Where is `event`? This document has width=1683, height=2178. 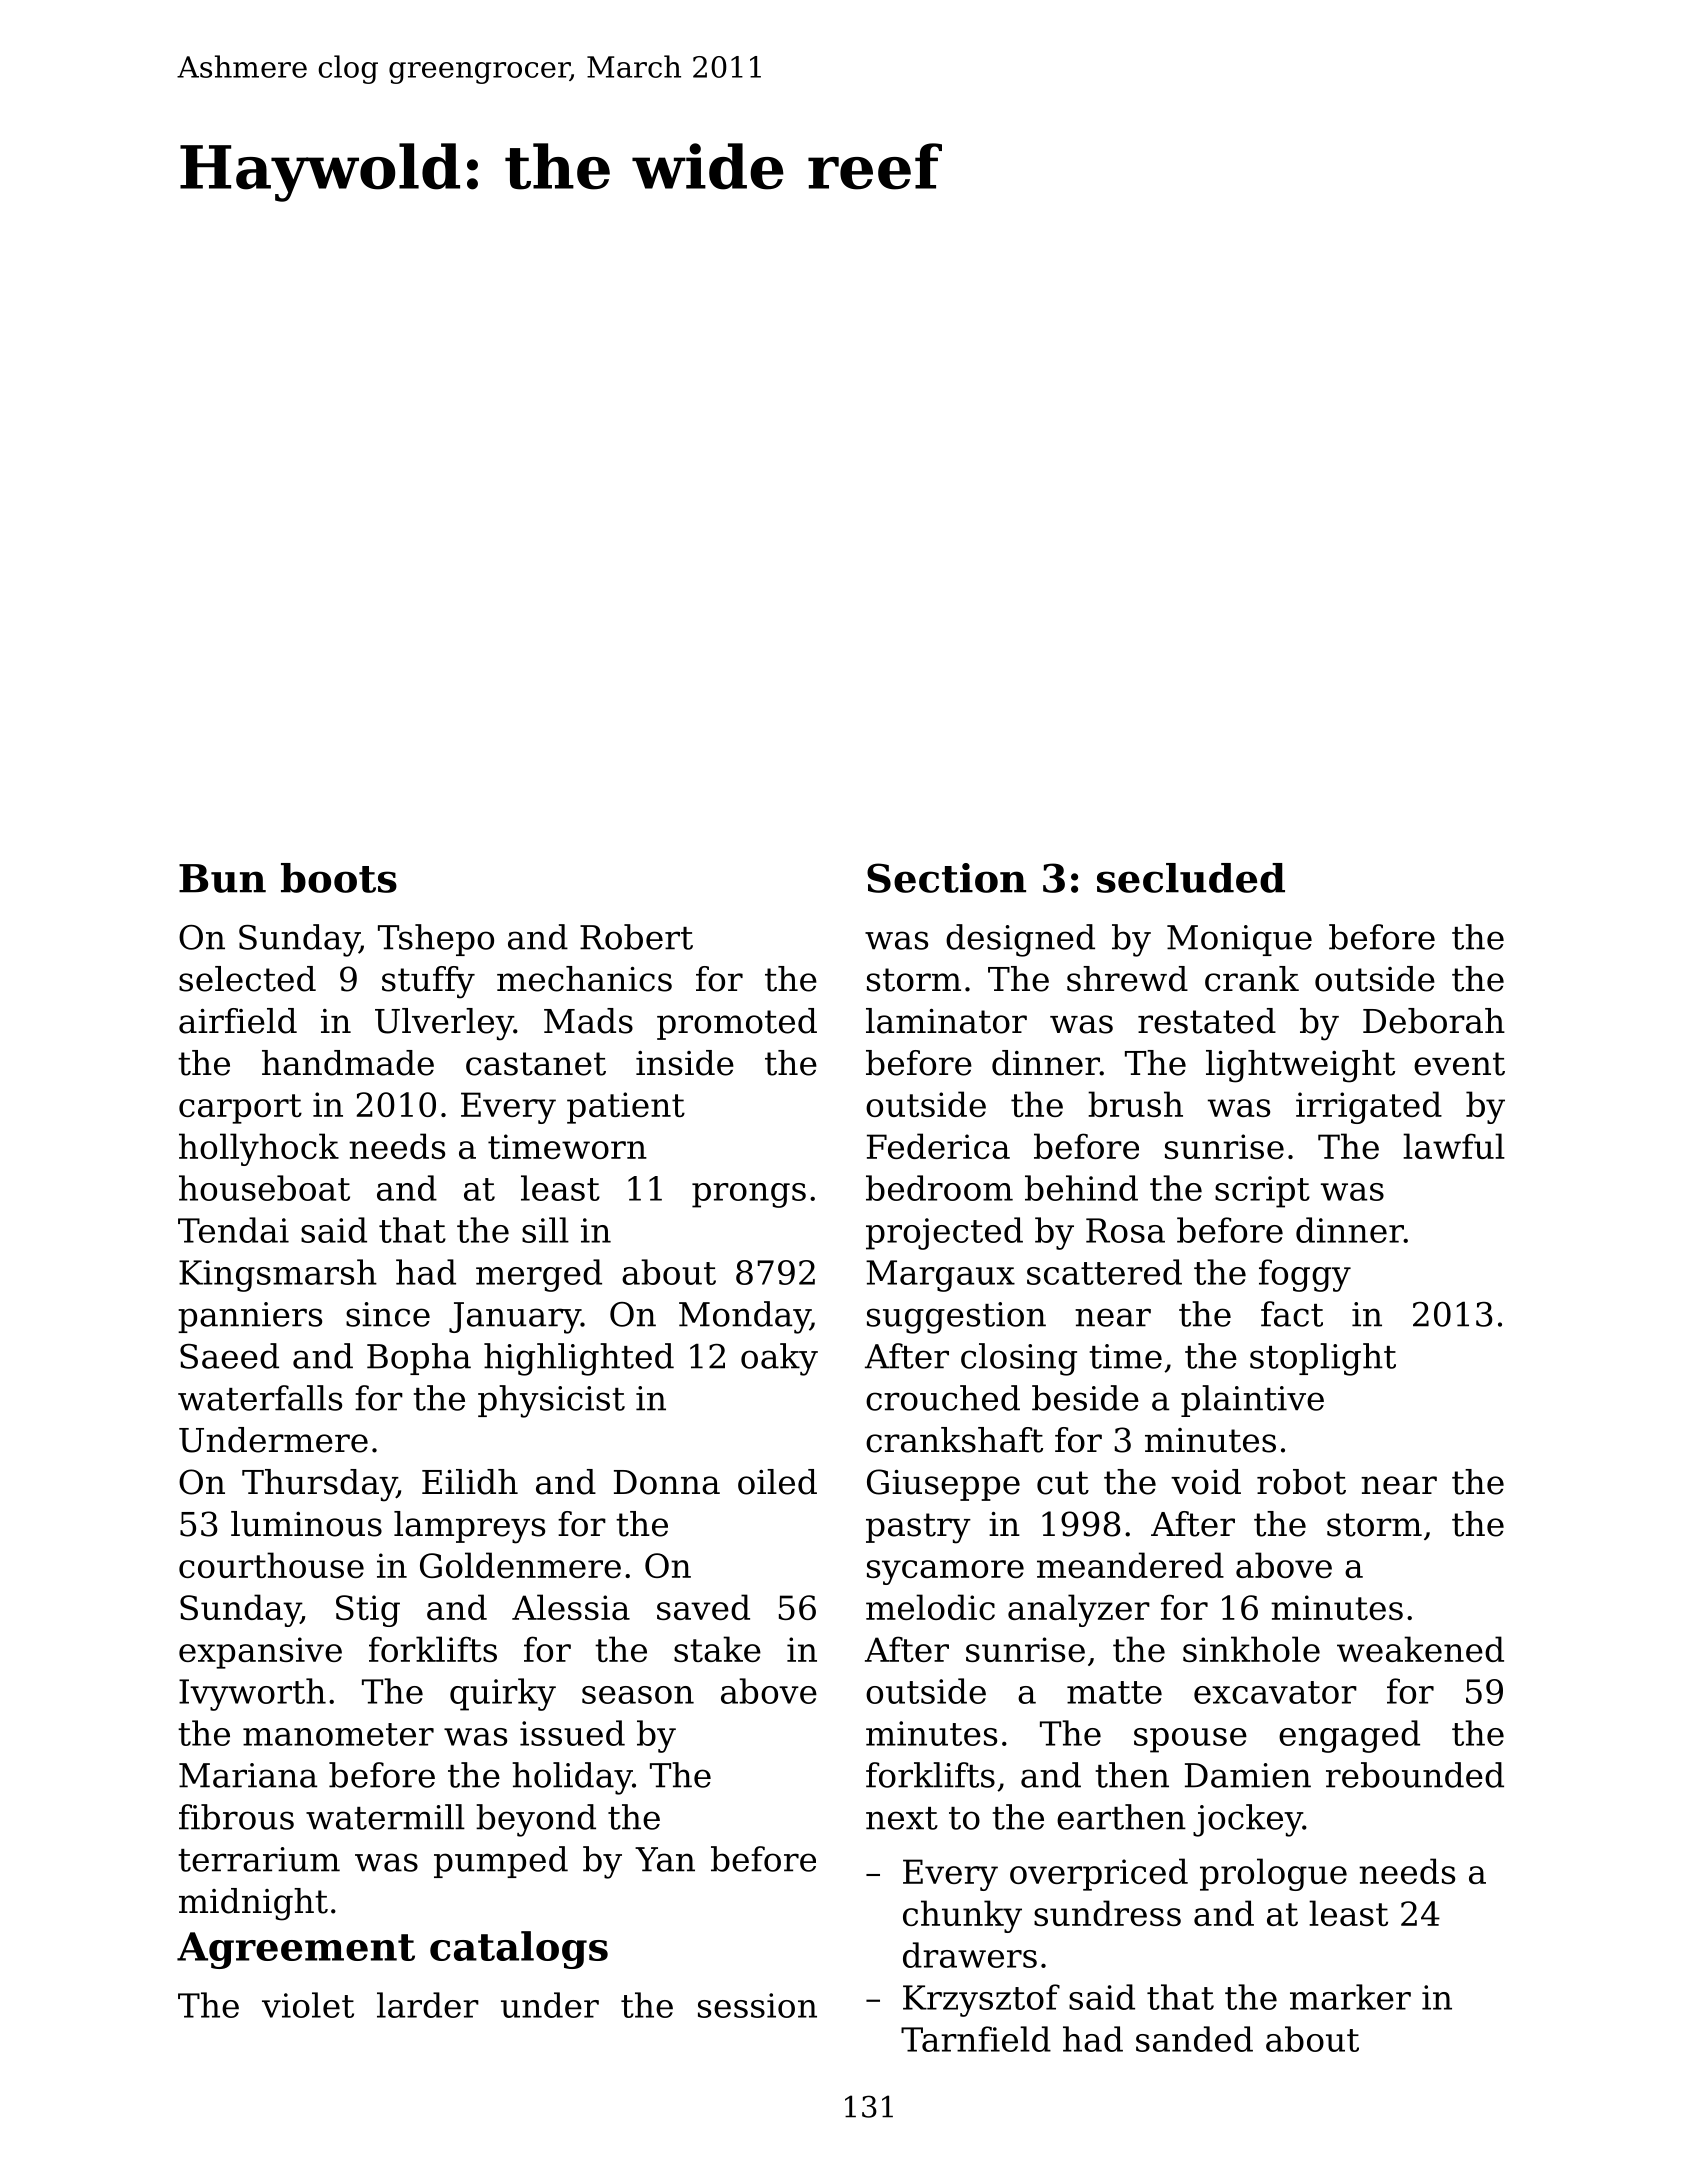
event is located at coordinates (1459, 1064).
